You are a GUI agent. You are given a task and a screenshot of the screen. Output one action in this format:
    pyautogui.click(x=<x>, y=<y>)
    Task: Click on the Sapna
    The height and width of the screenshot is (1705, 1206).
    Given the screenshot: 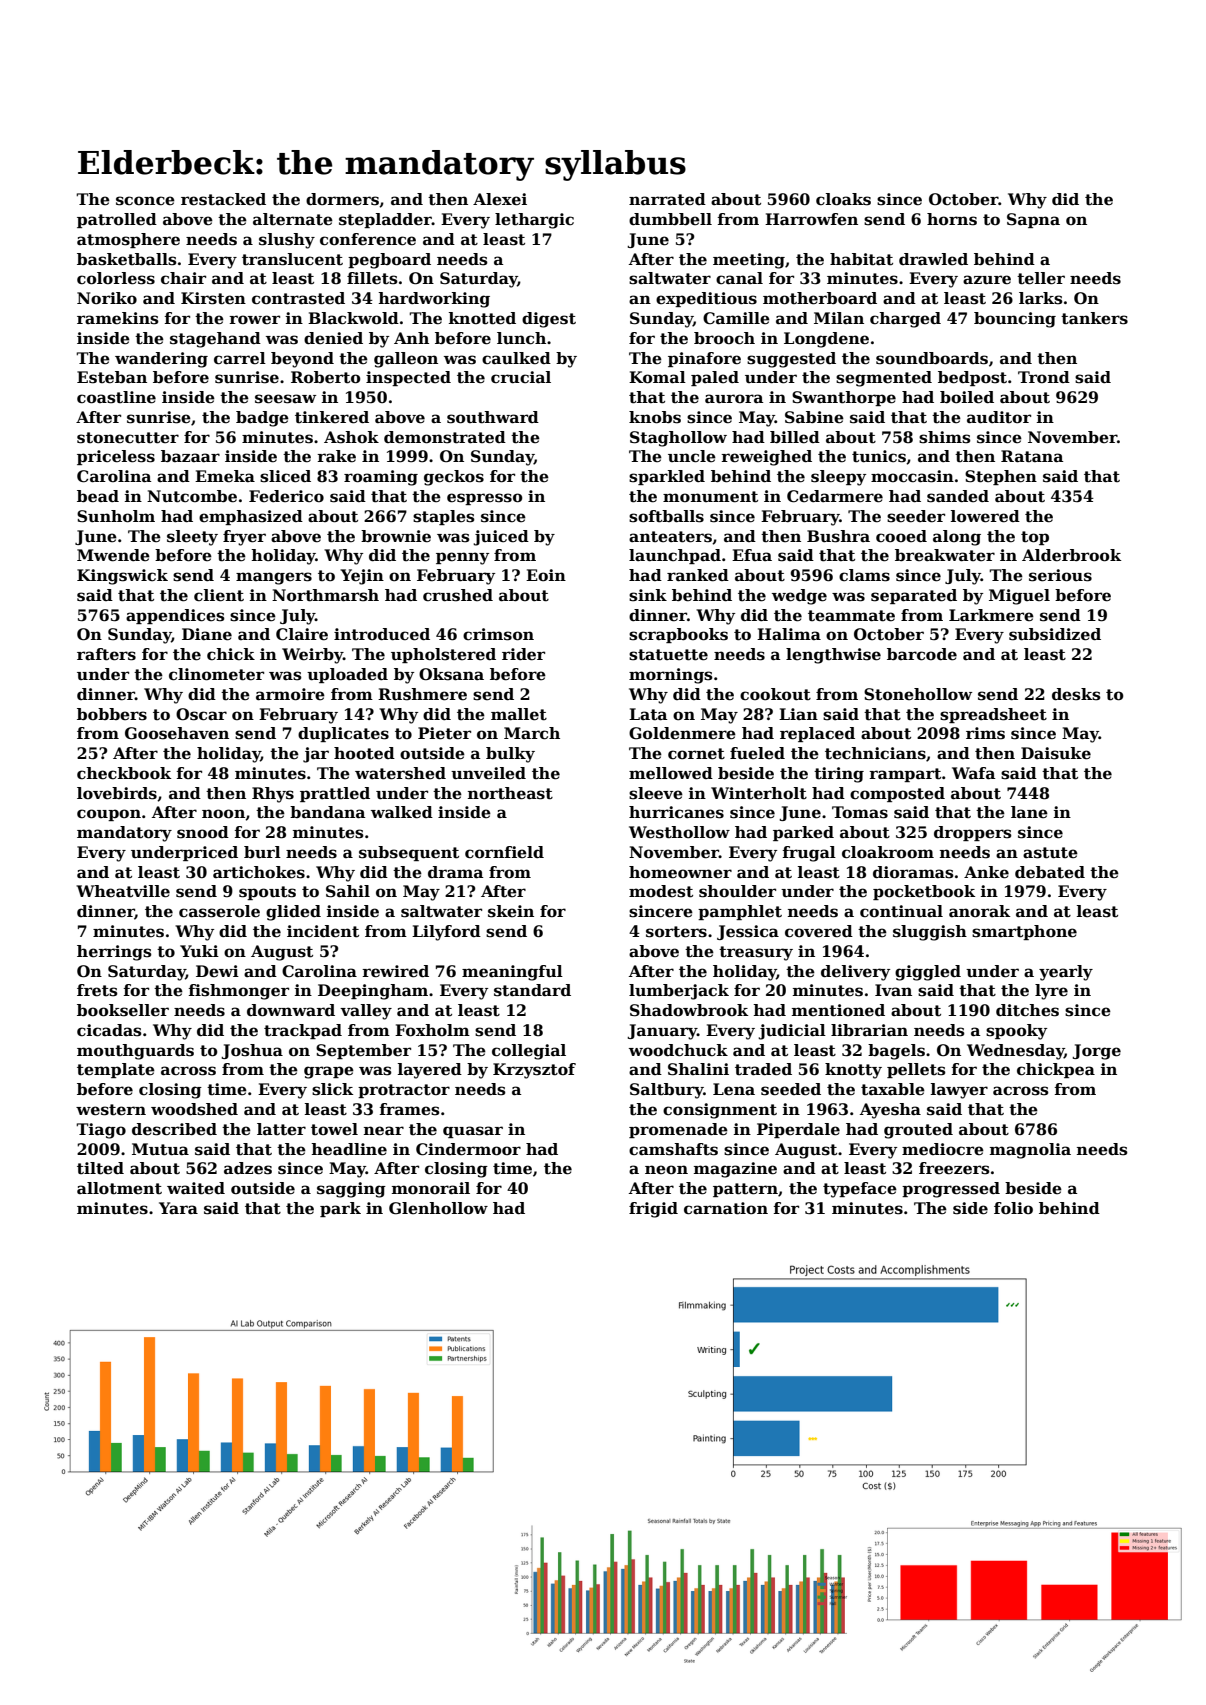 What is the action you would take?
    pyautogui.click(x=1033, y=220)
